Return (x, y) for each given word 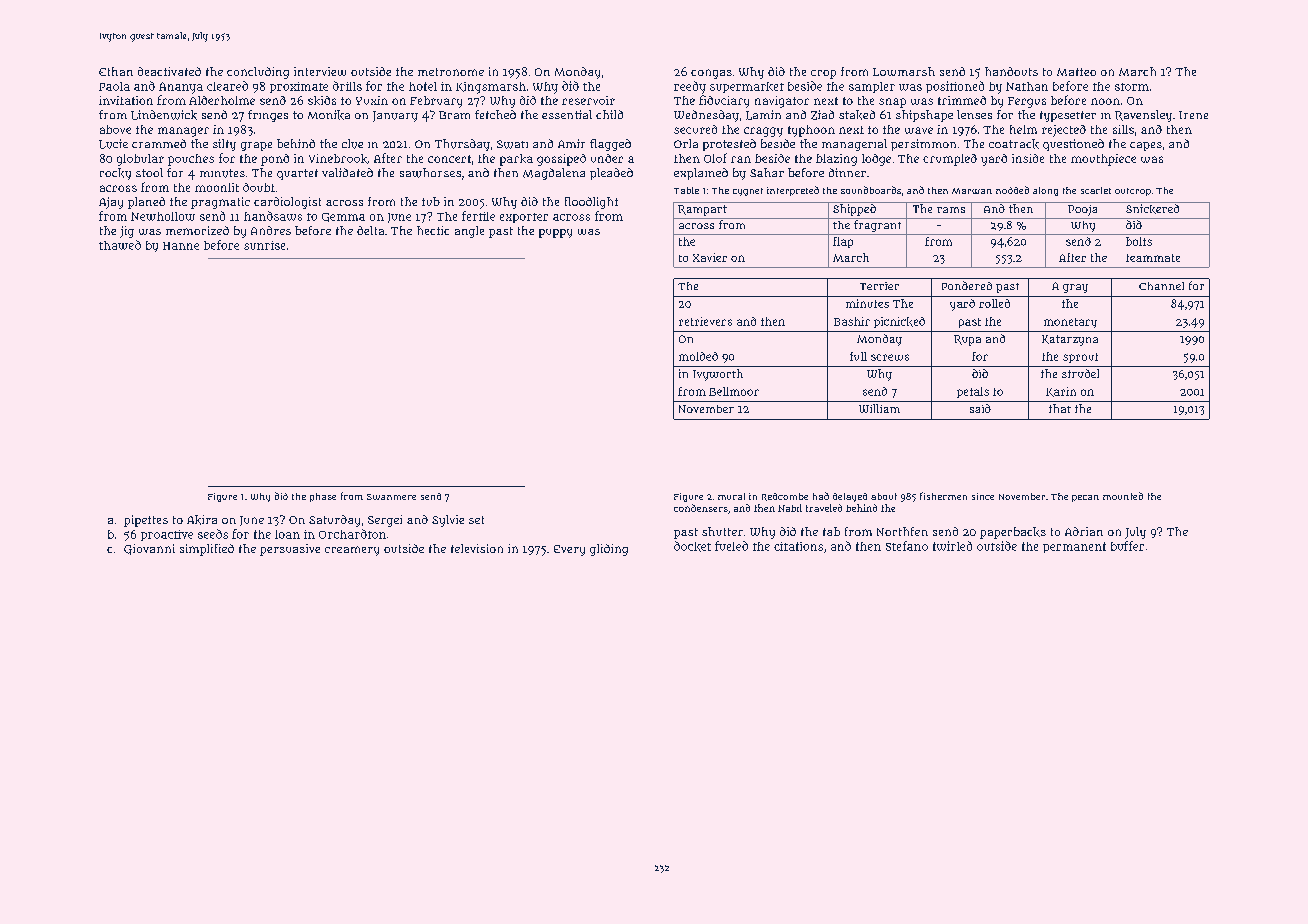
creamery (352, 551)
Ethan (116, 71)
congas (711, 74)
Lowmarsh (904, 71)
